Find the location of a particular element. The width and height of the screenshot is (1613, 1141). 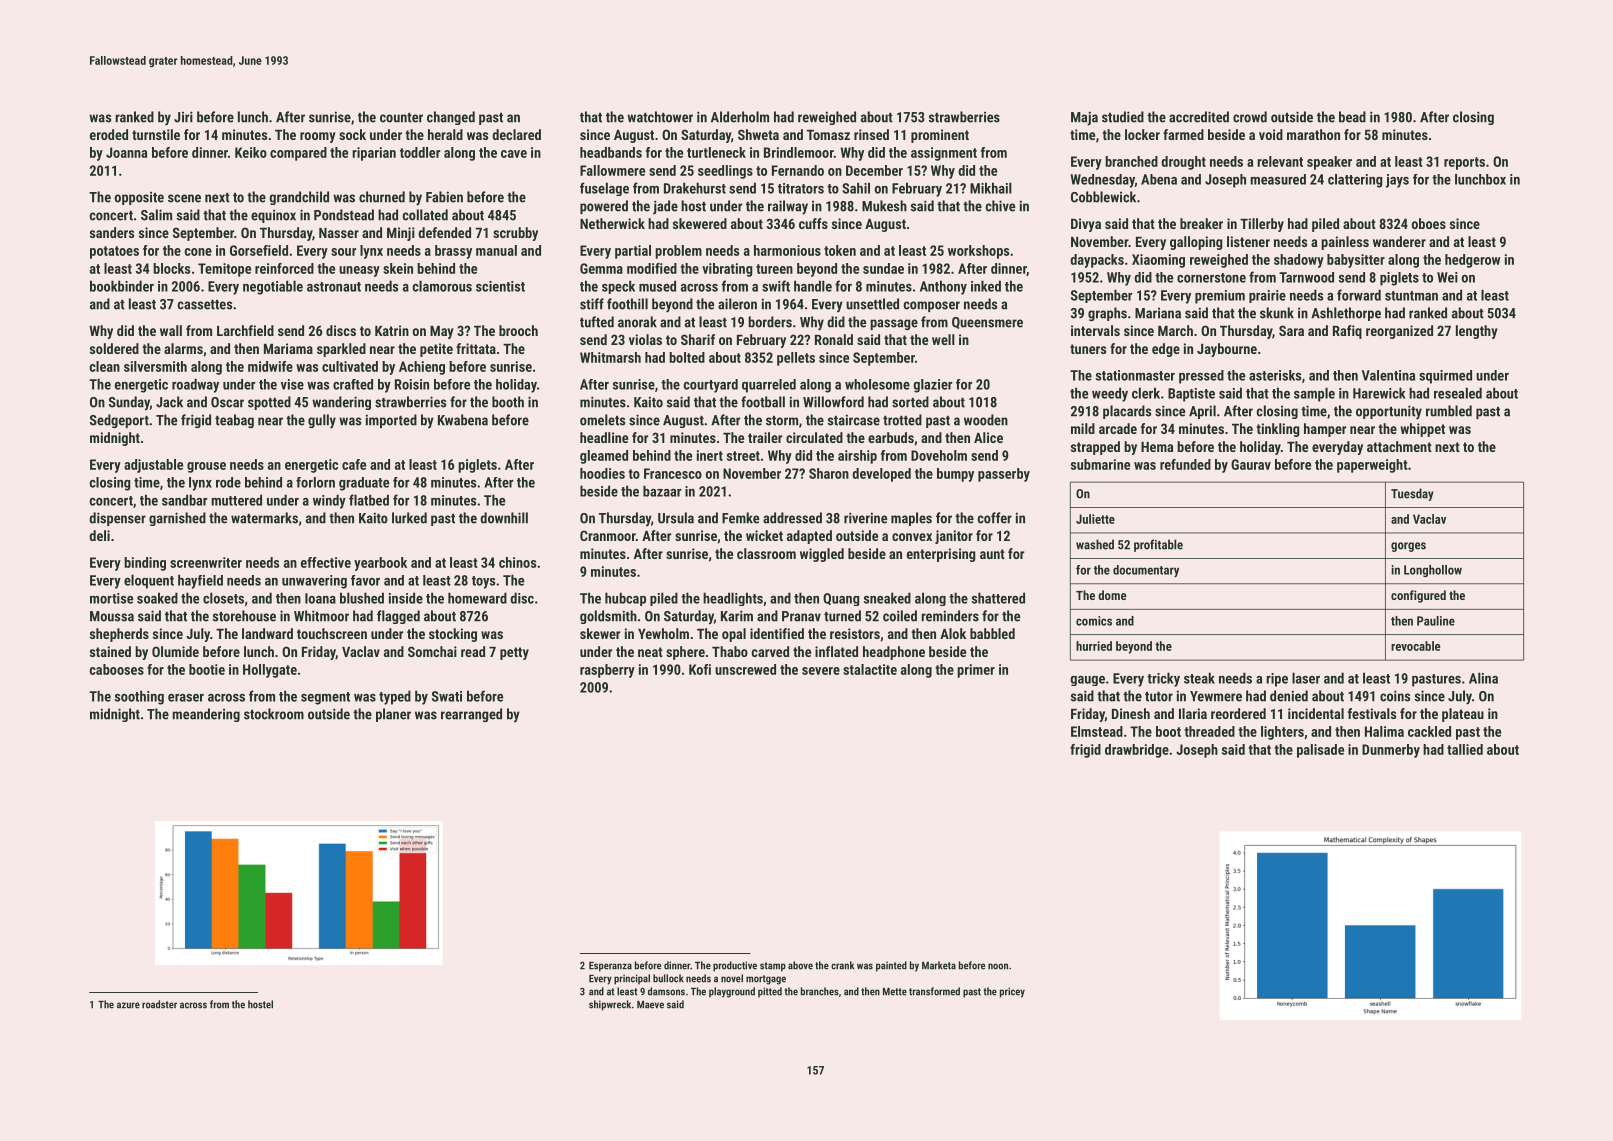

flagged is located at coordinates (398, 617).
